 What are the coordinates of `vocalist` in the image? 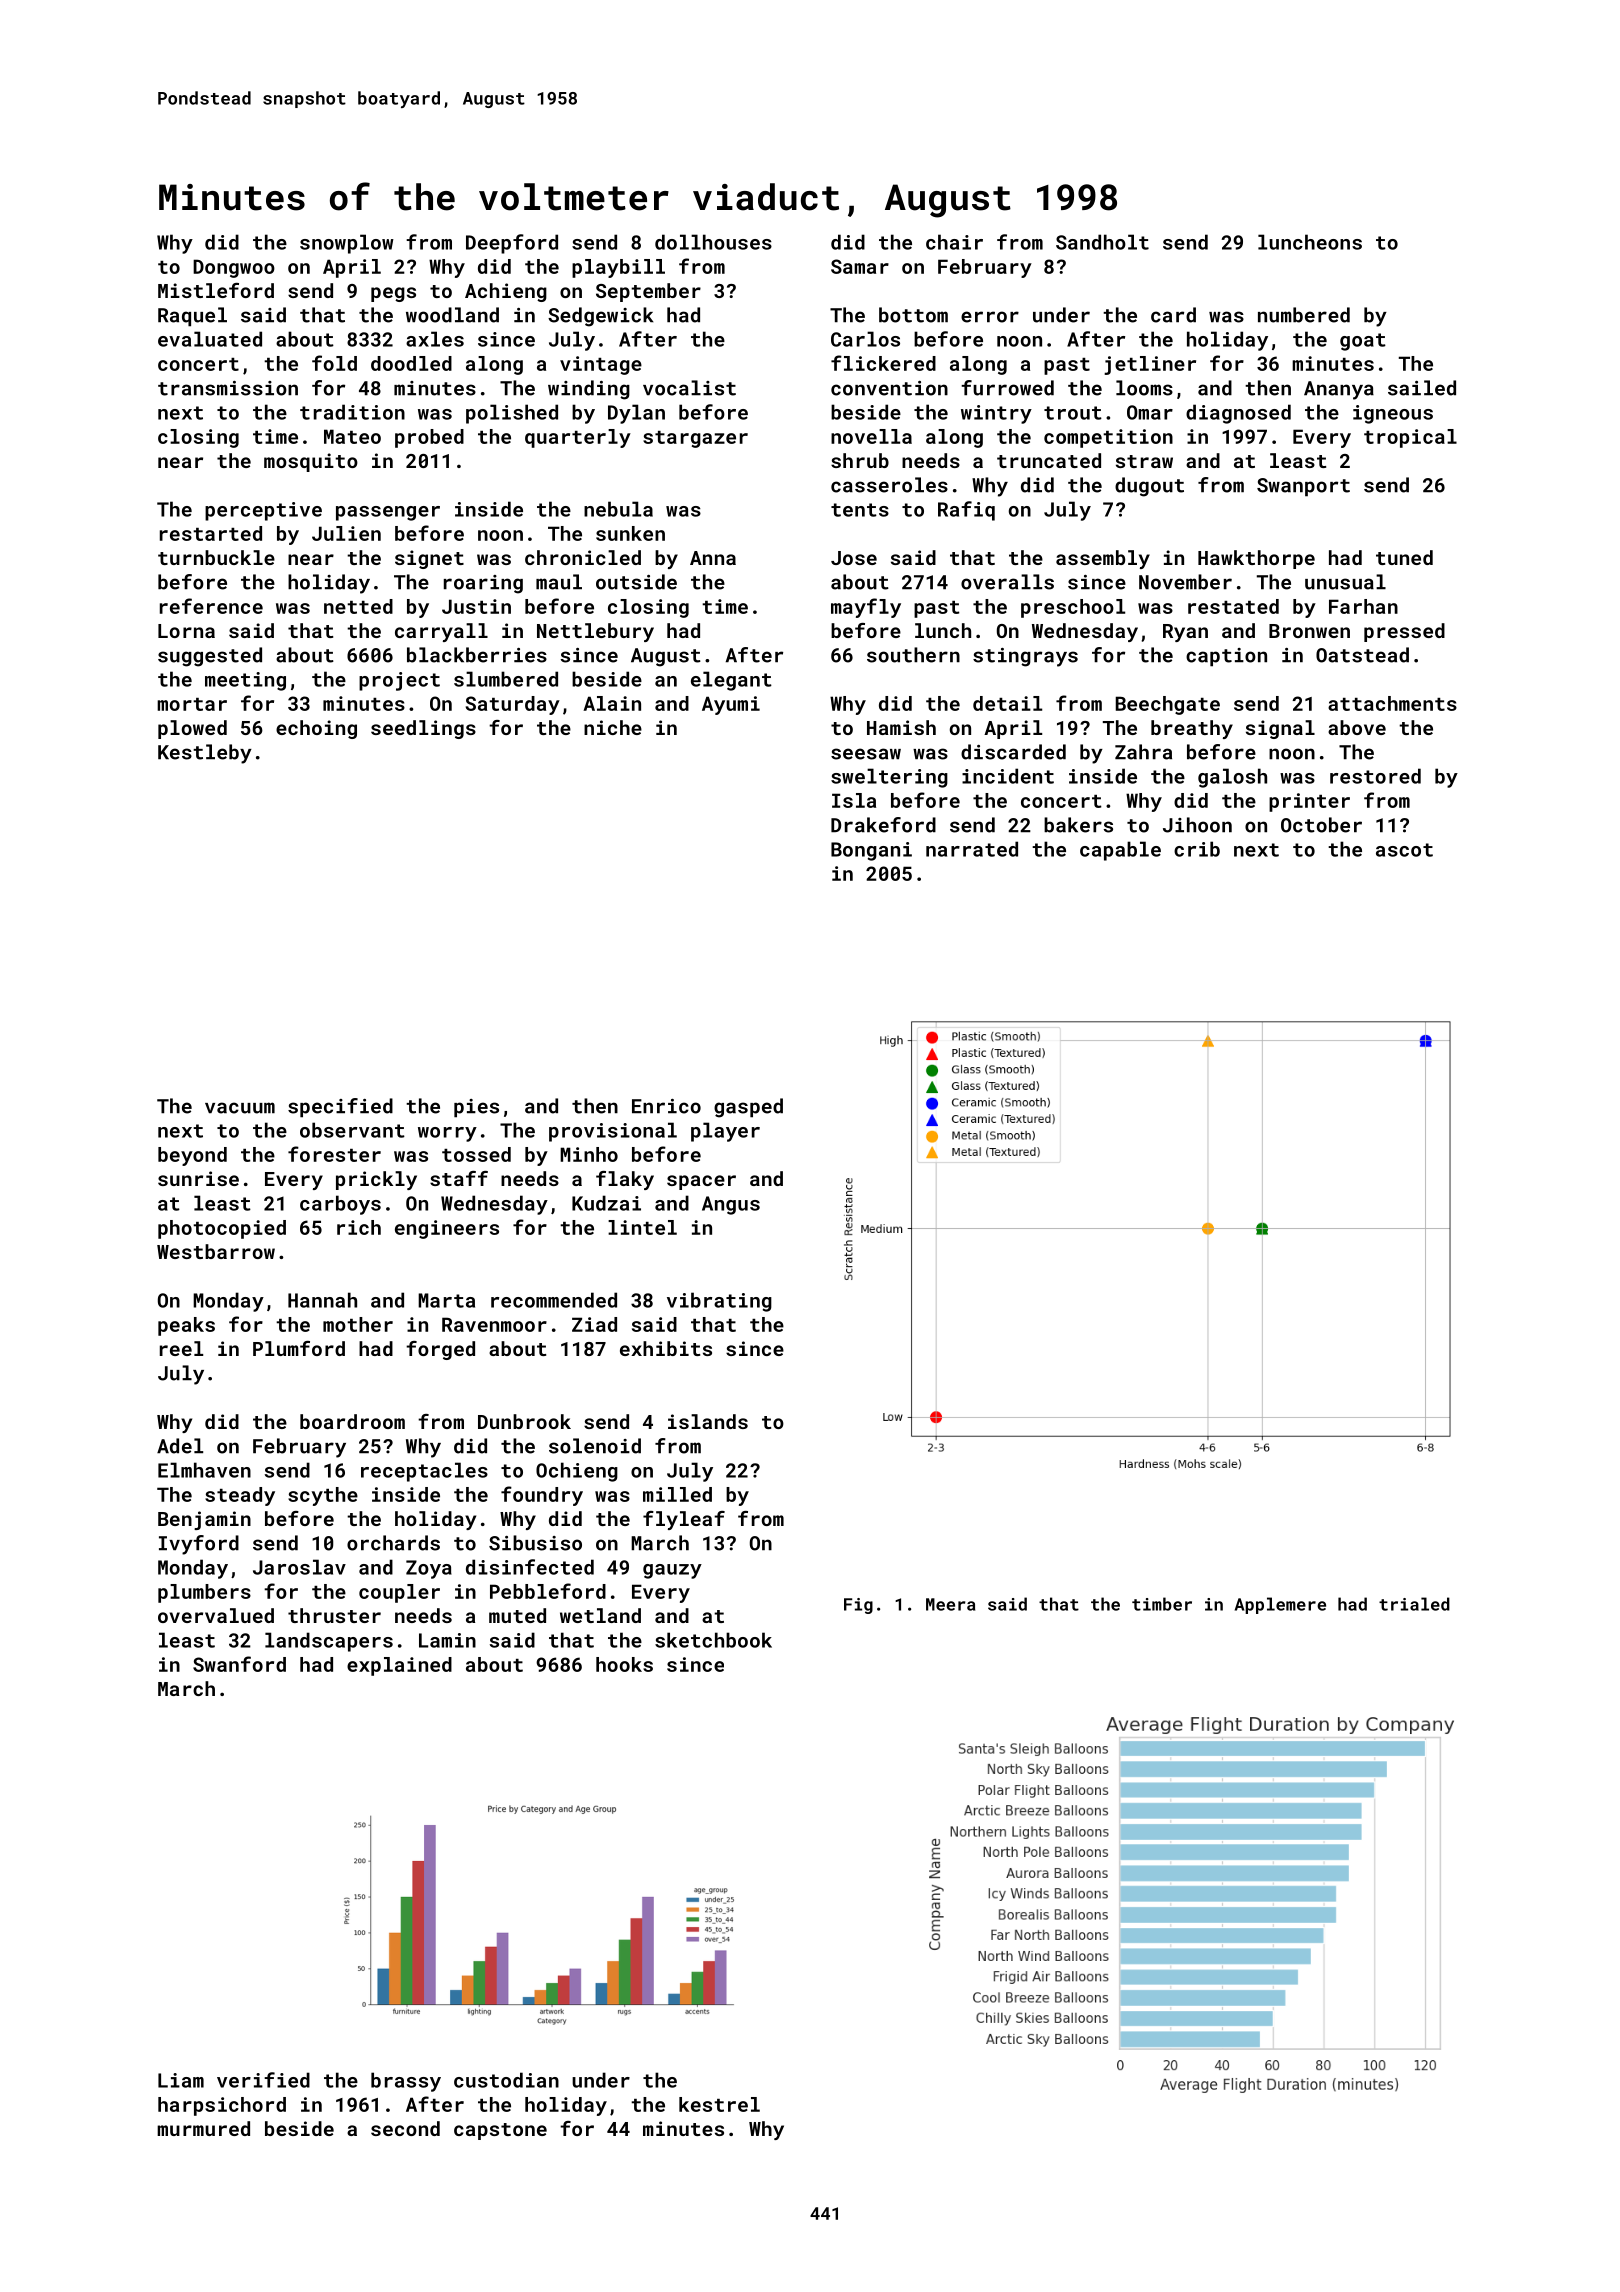 It's located at (689, 388).
